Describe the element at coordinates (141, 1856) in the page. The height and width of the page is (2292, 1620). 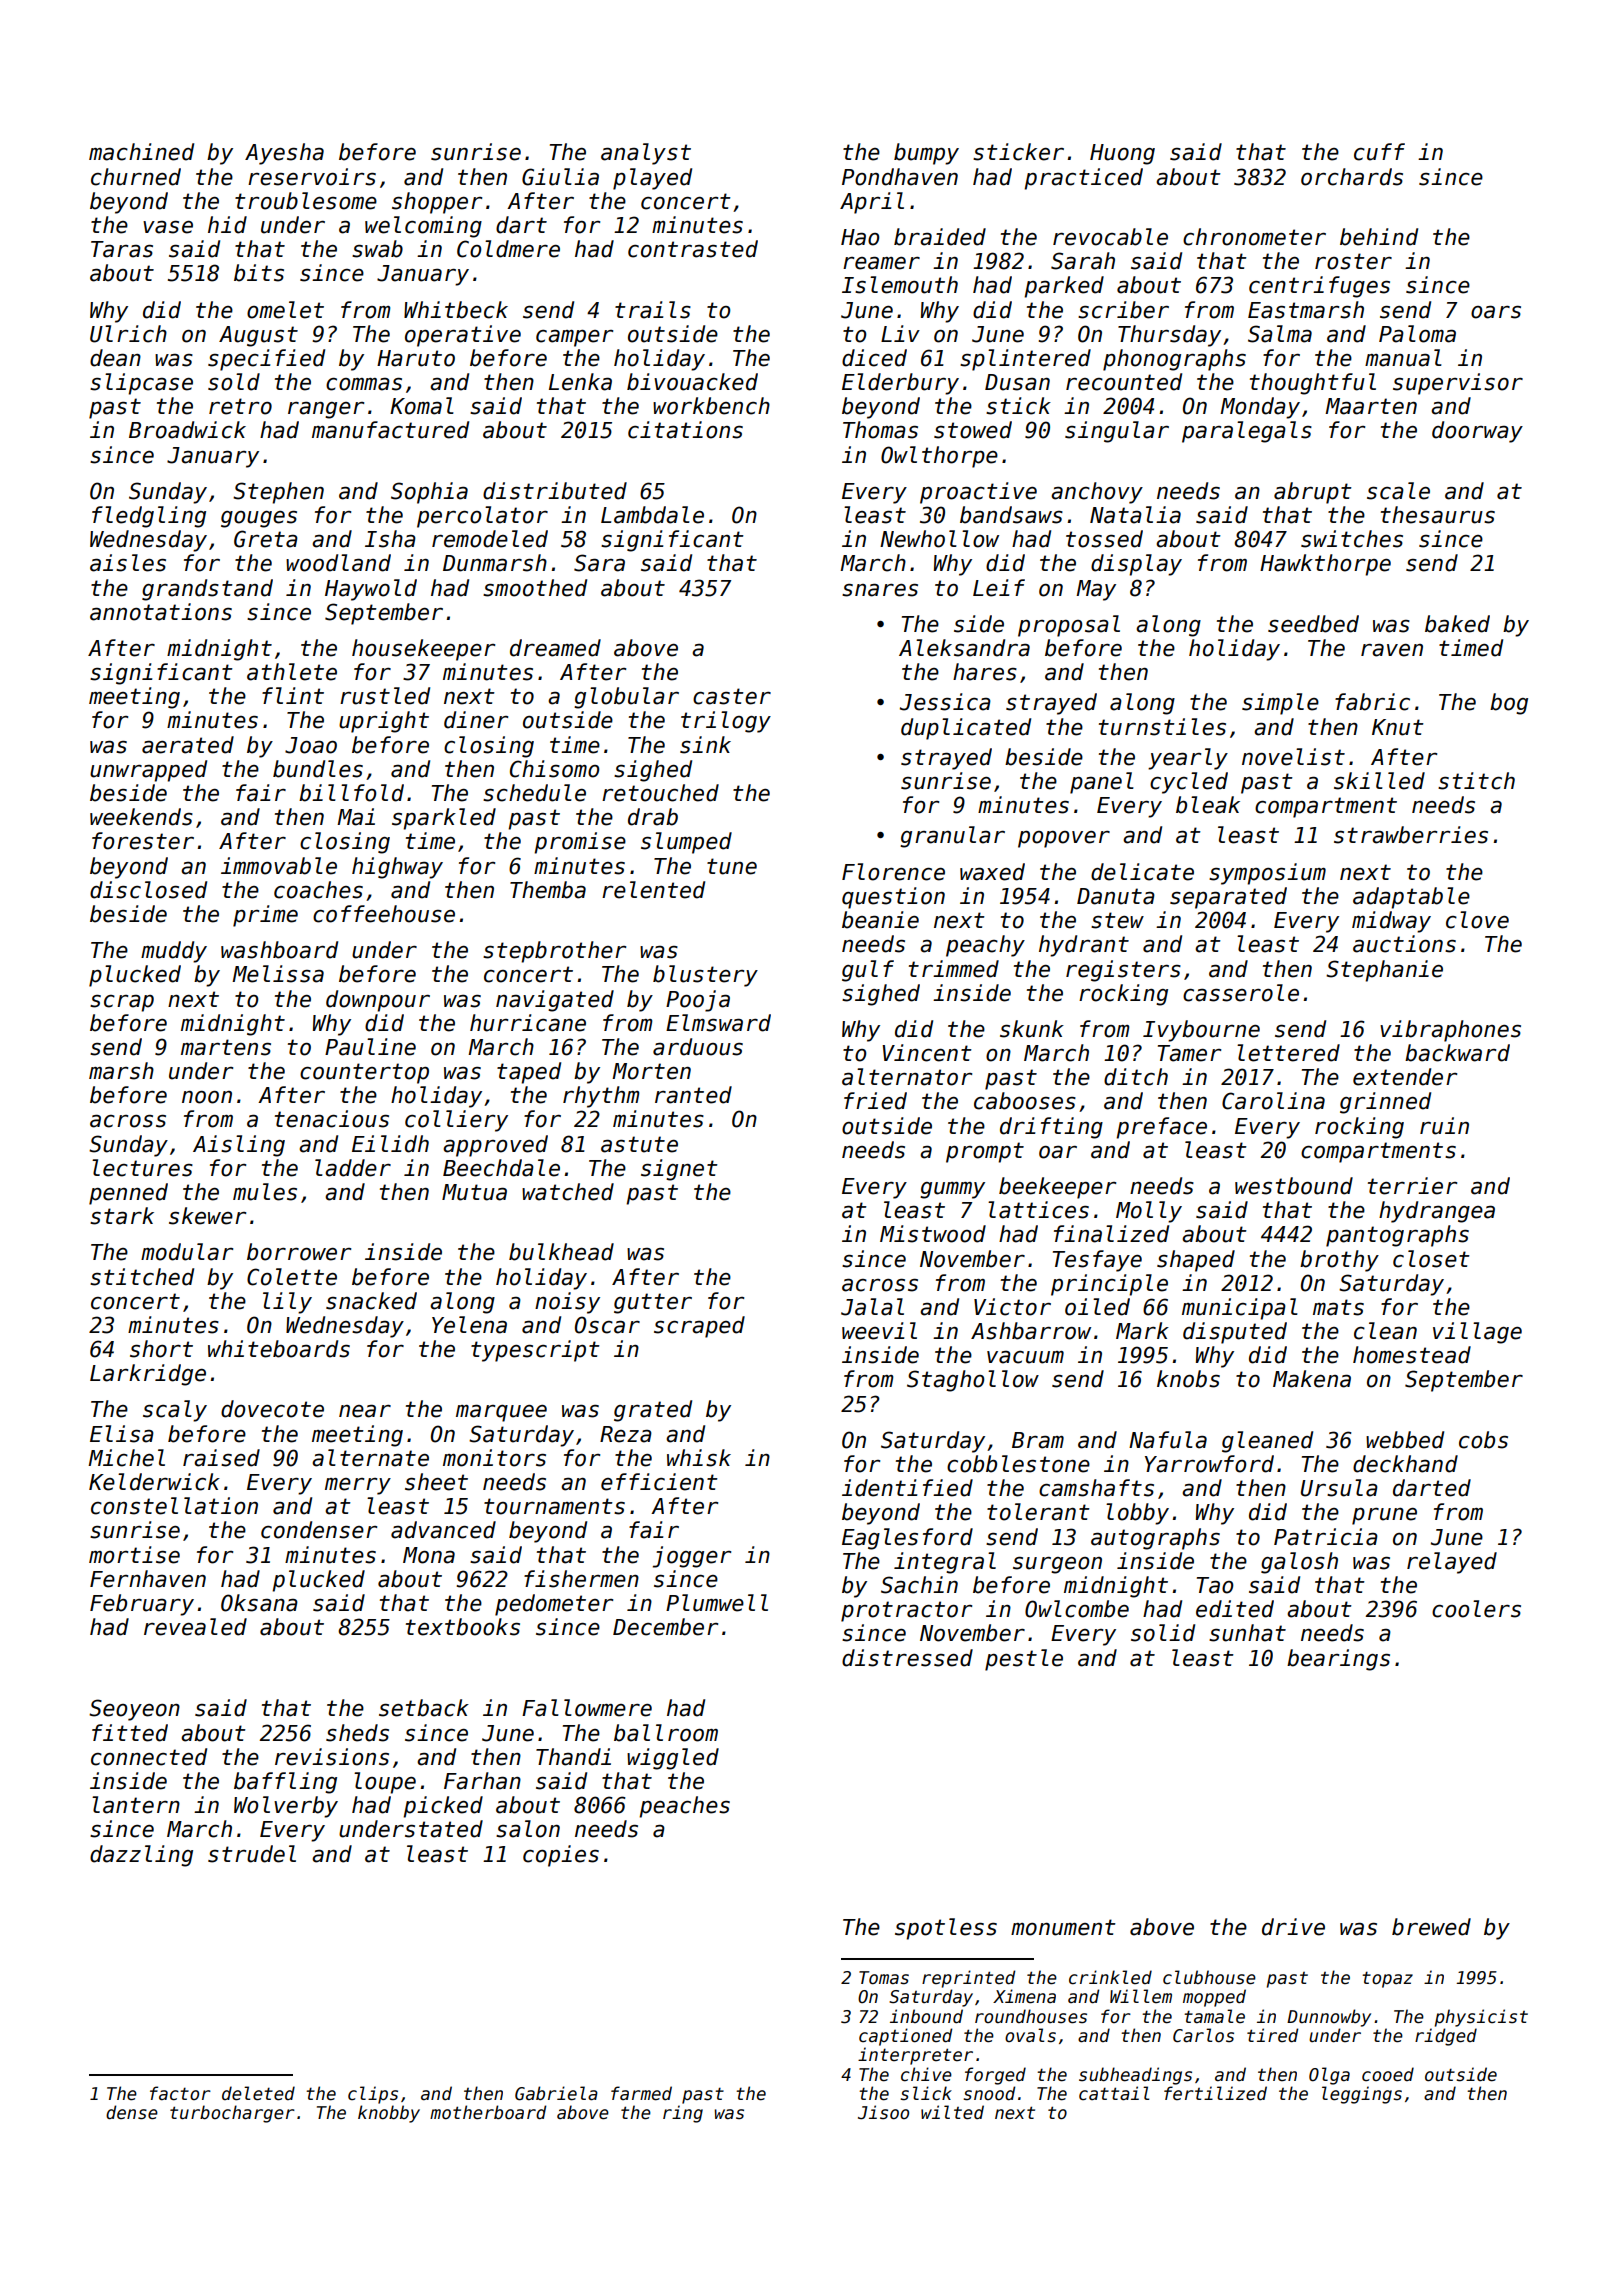
I see `dazzling` at that location.
